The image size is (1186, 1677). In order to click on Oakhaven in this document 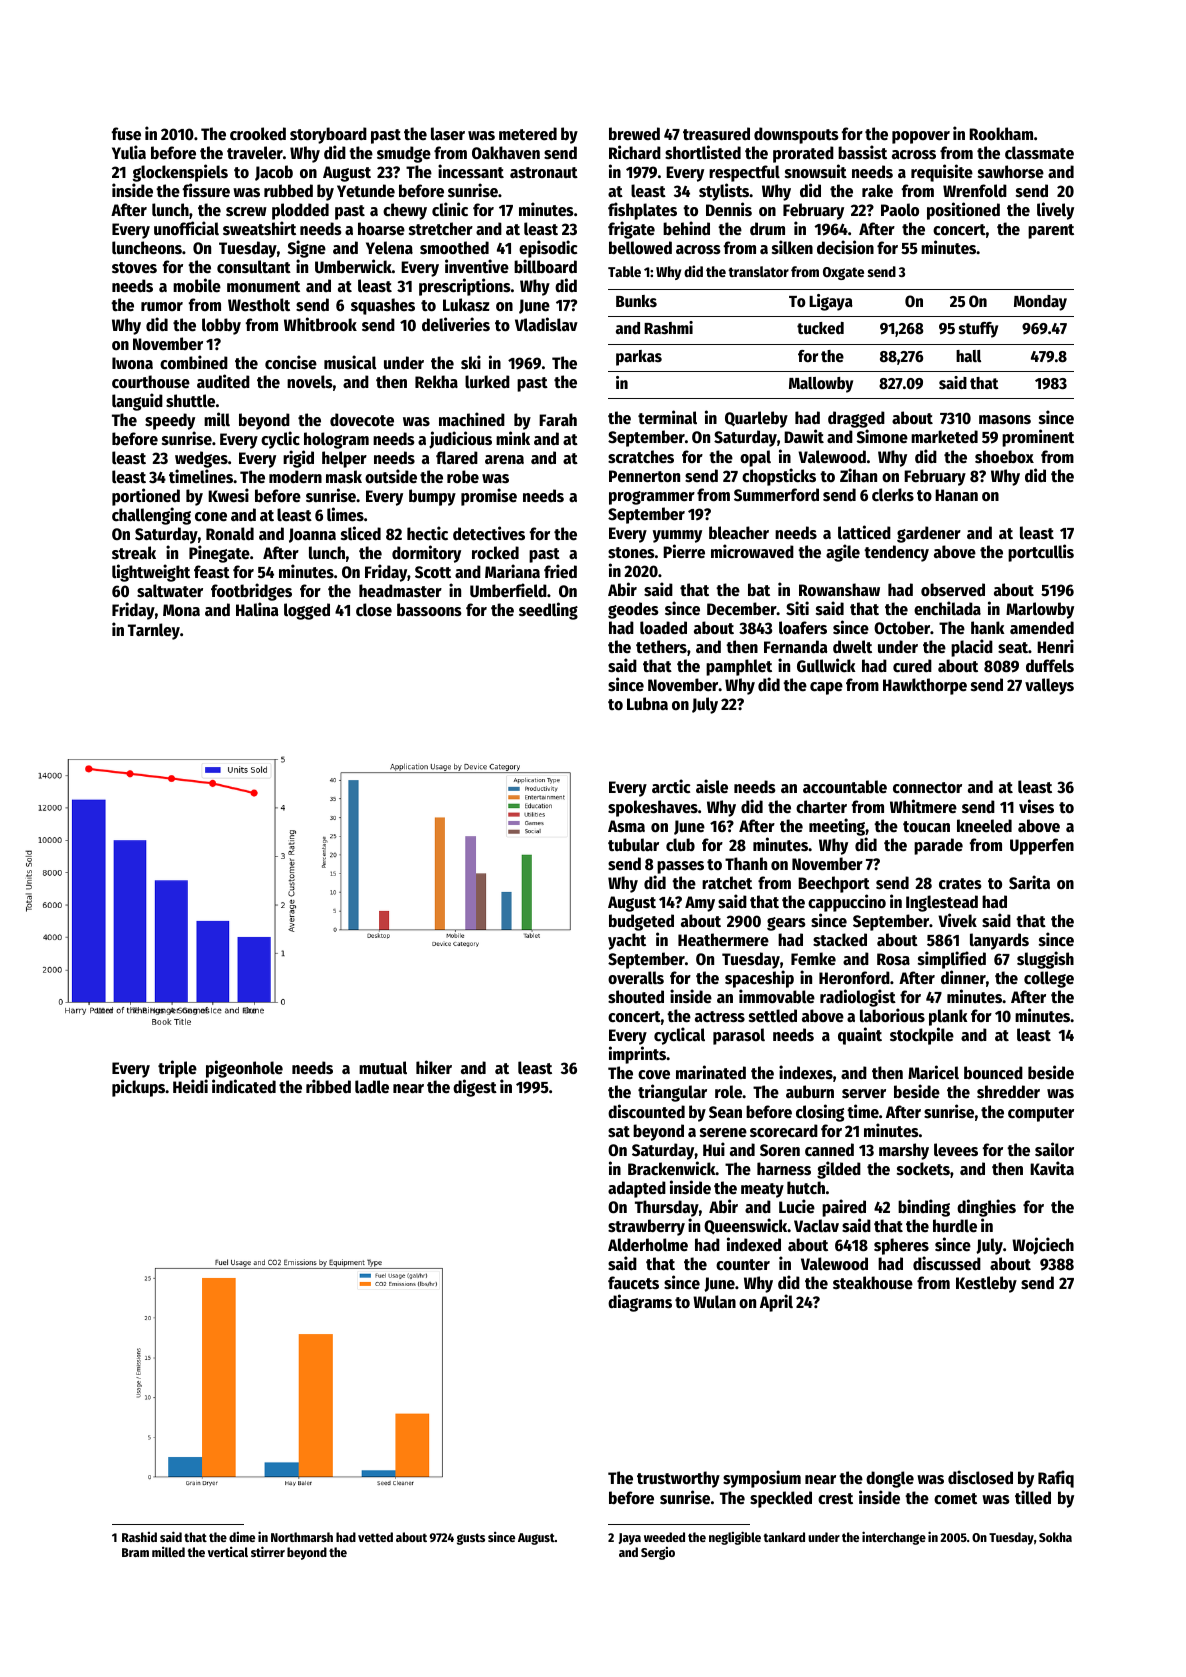, I will do `click(506, 153)`.
